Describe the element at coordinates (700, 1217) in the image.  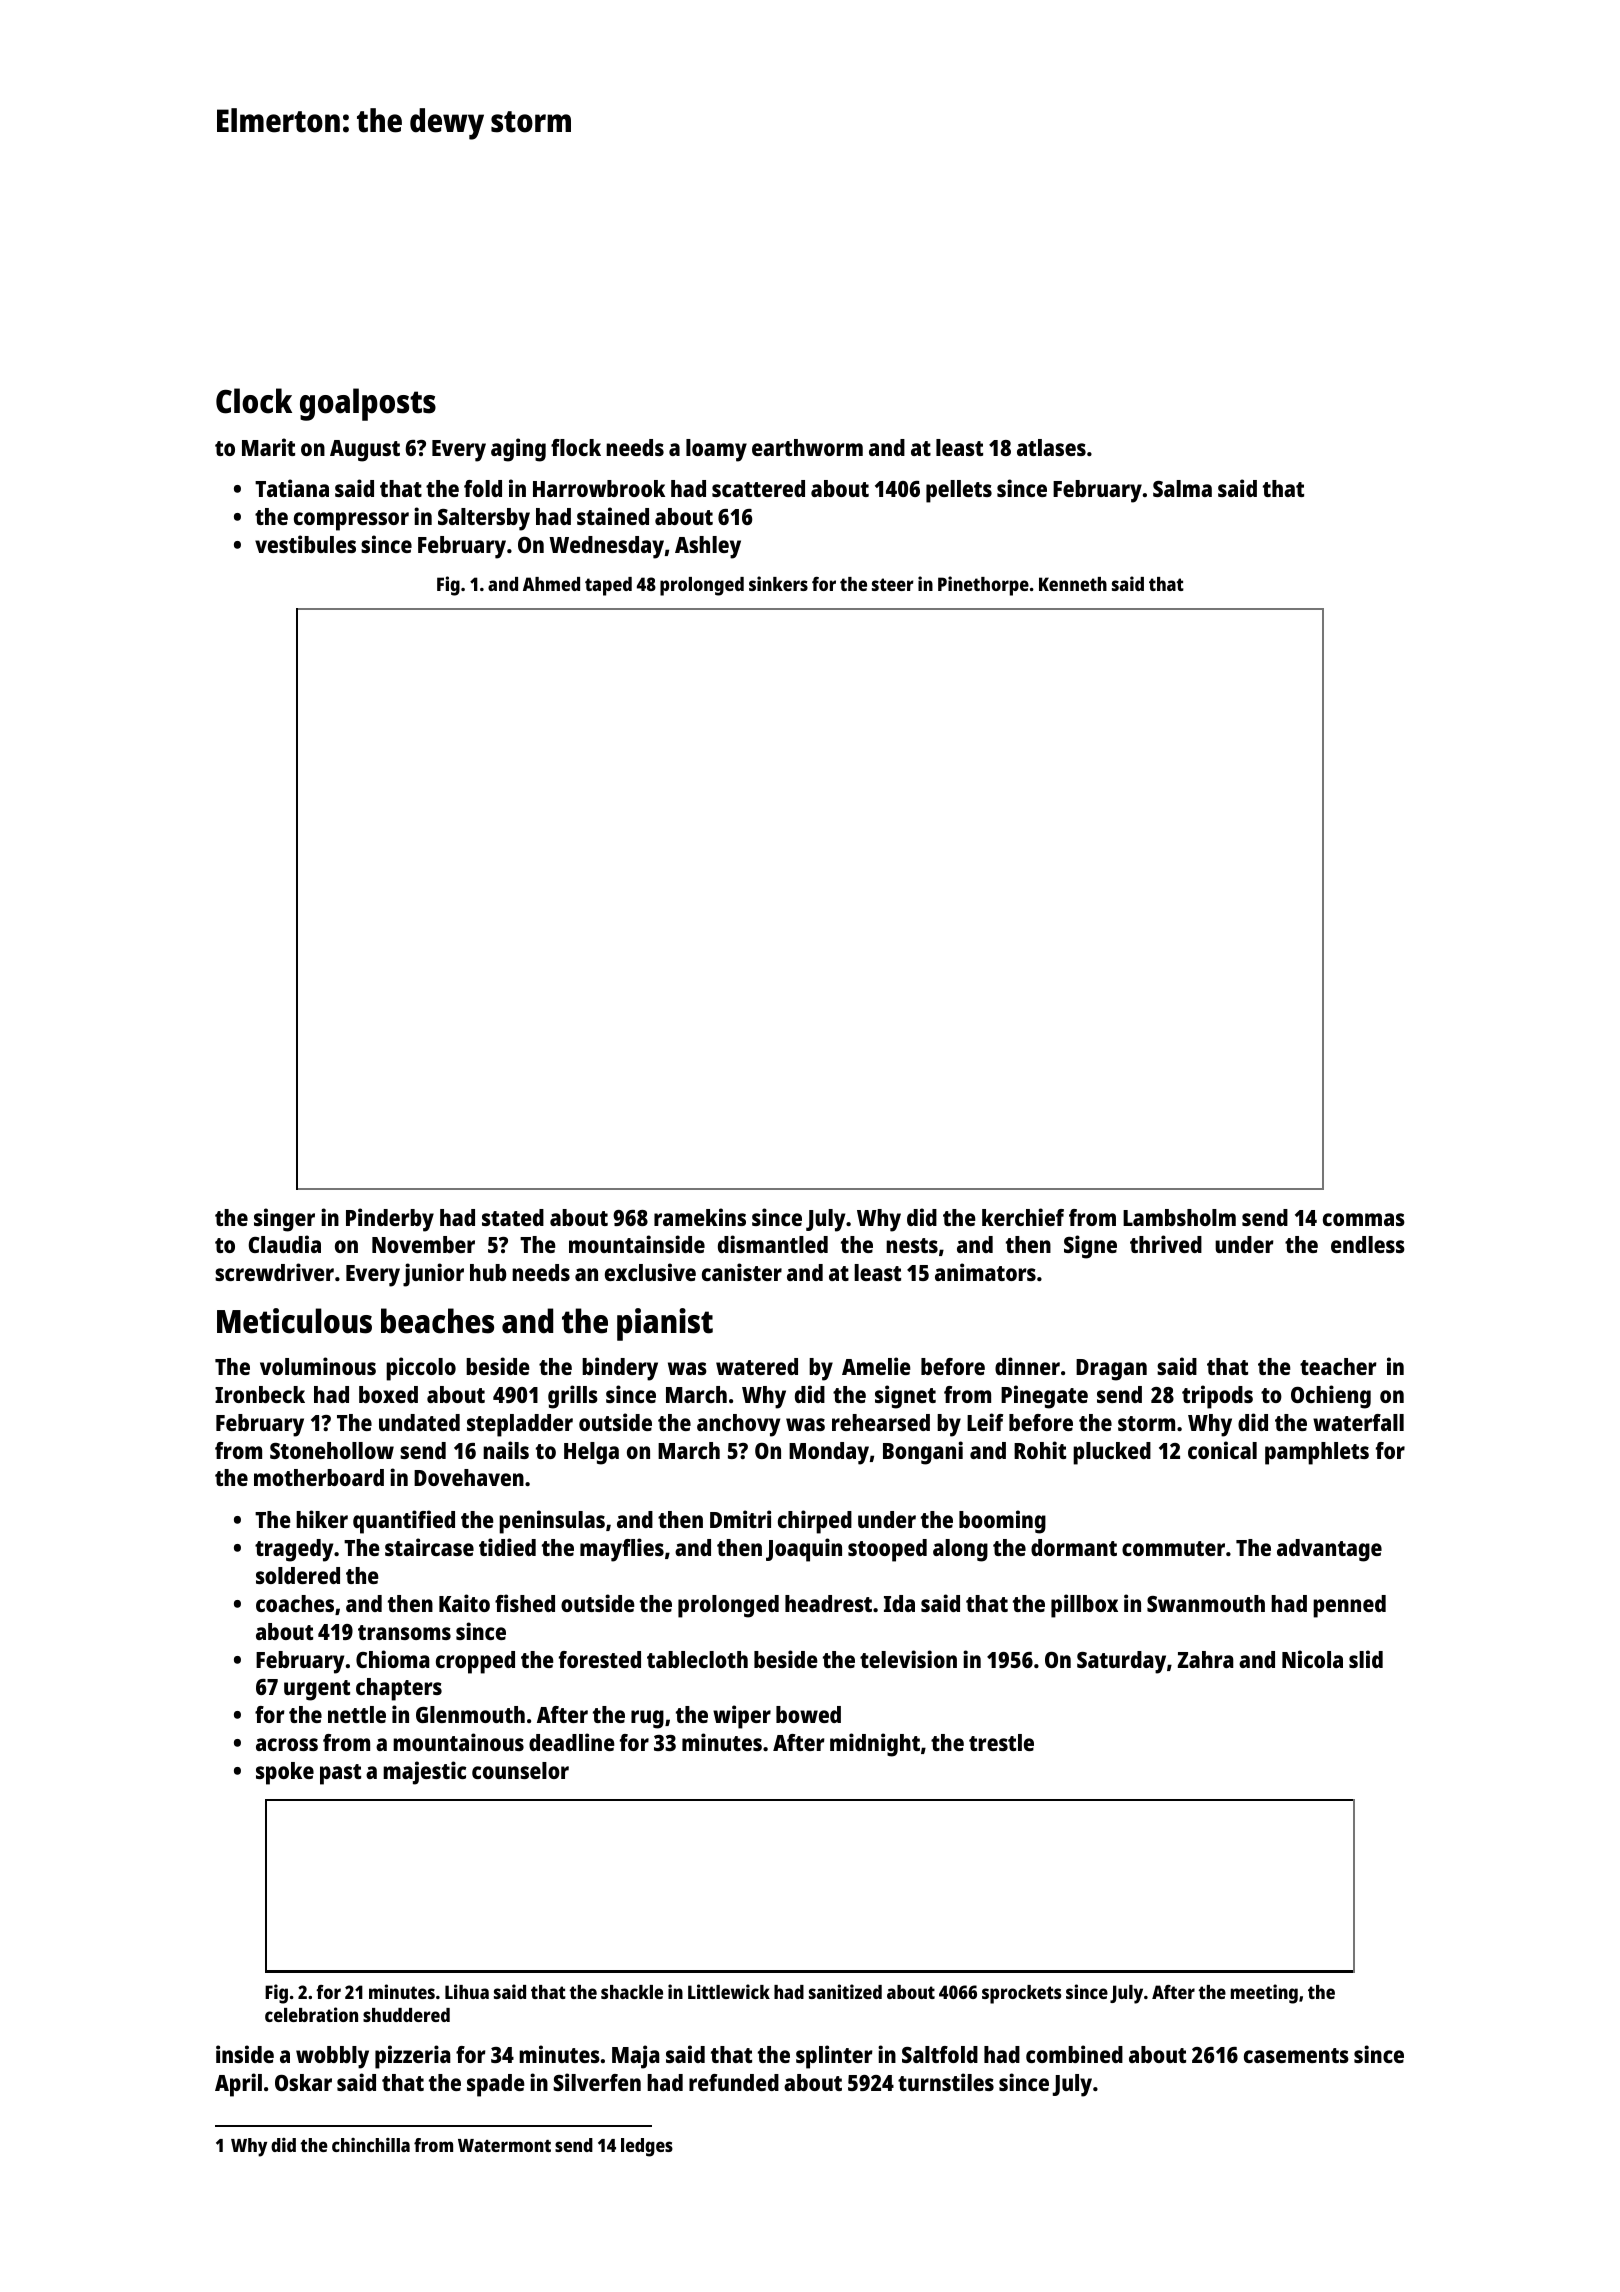
I see `ramekins` at that location.
